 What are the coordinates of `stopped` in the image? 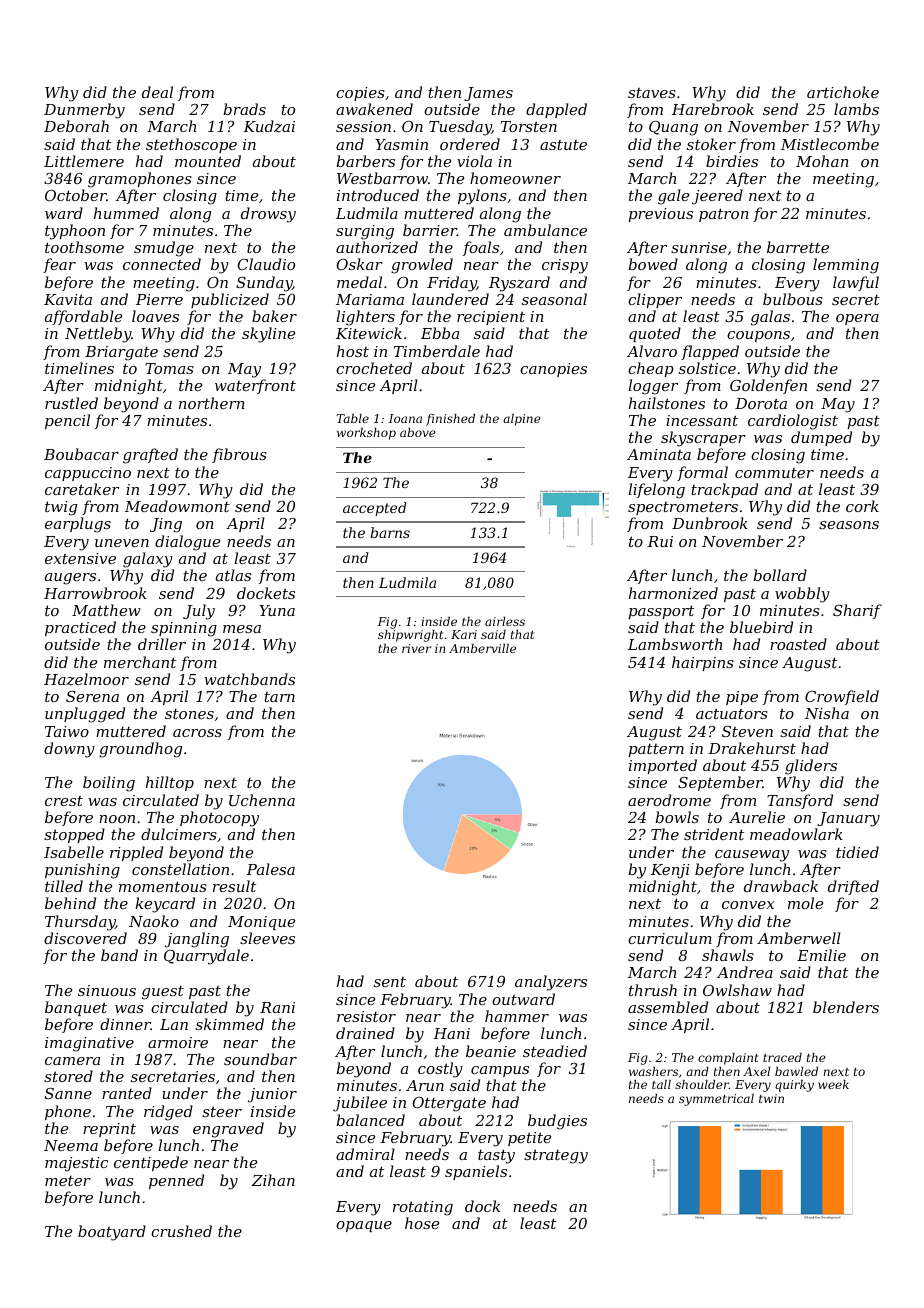 It's located at (74, 835).
